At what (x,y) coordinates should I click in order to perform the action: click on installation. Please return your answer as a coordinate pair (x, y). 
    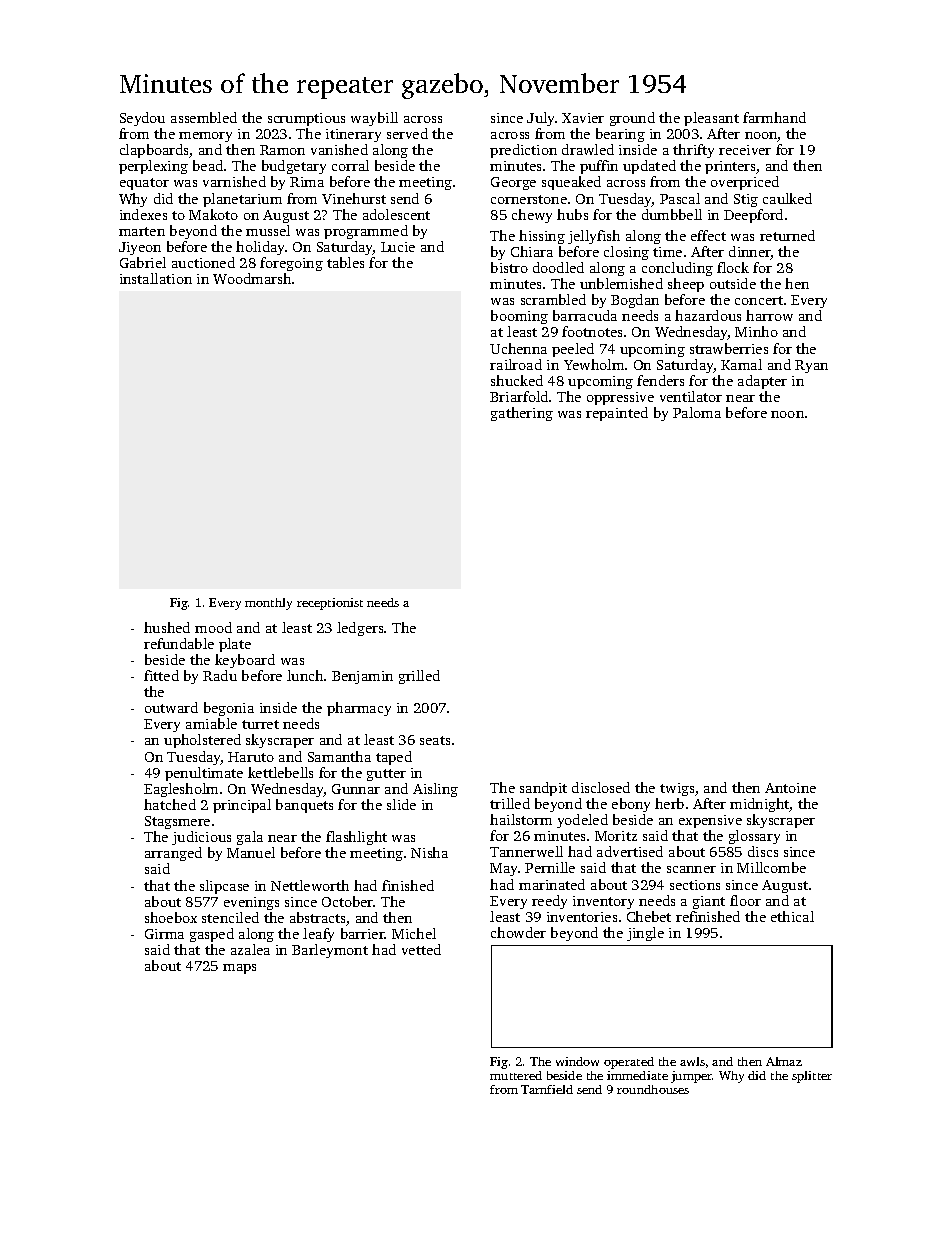
    Looking at the image, I should click on (156, 278).
